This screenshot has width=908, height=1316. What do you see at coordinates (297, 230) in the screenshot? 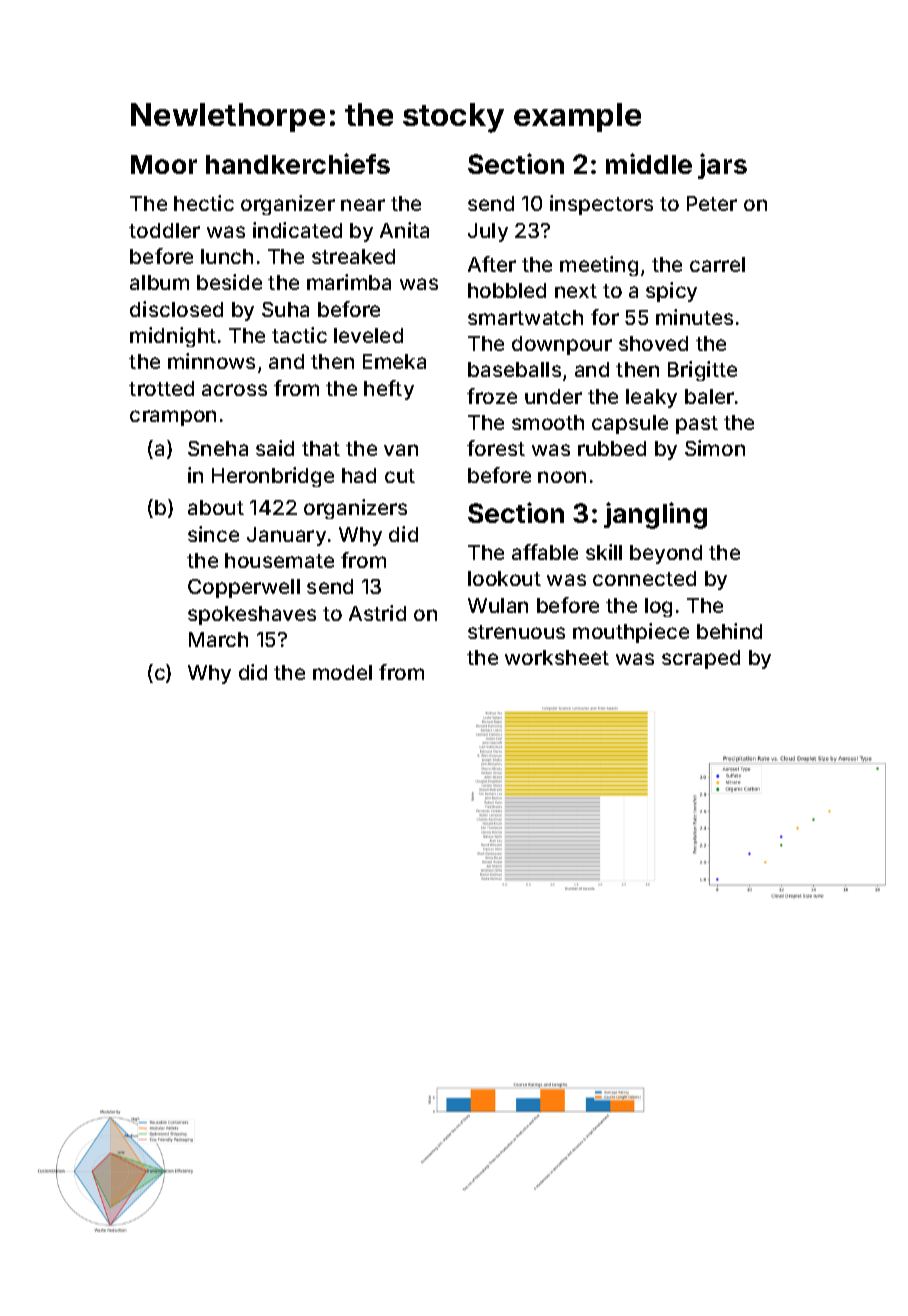
I see `indicated` at bounding box center [297, 230].
